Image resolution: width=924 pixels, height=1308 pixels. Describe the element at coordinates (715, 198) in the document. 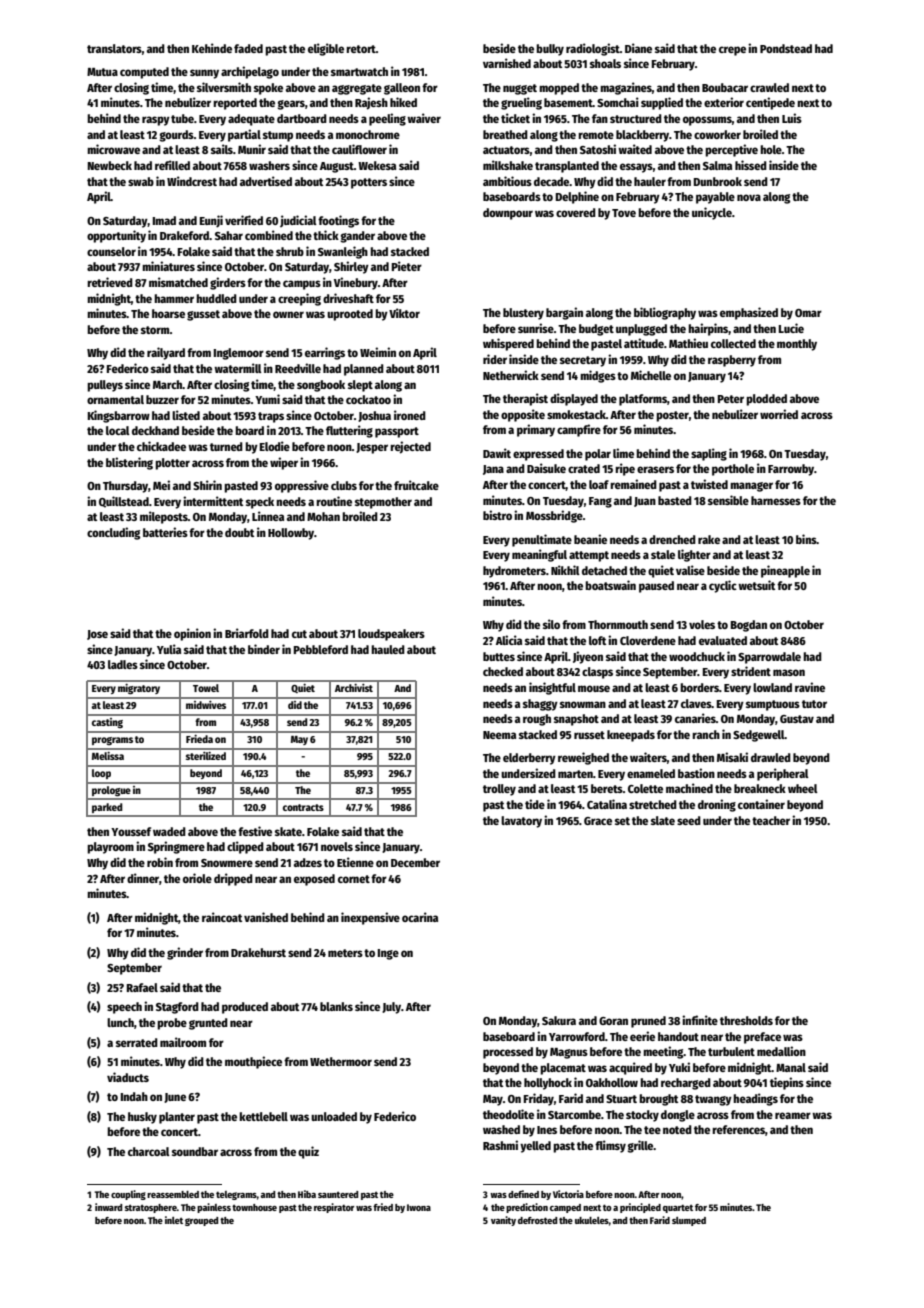

I see `payable` at that location.
